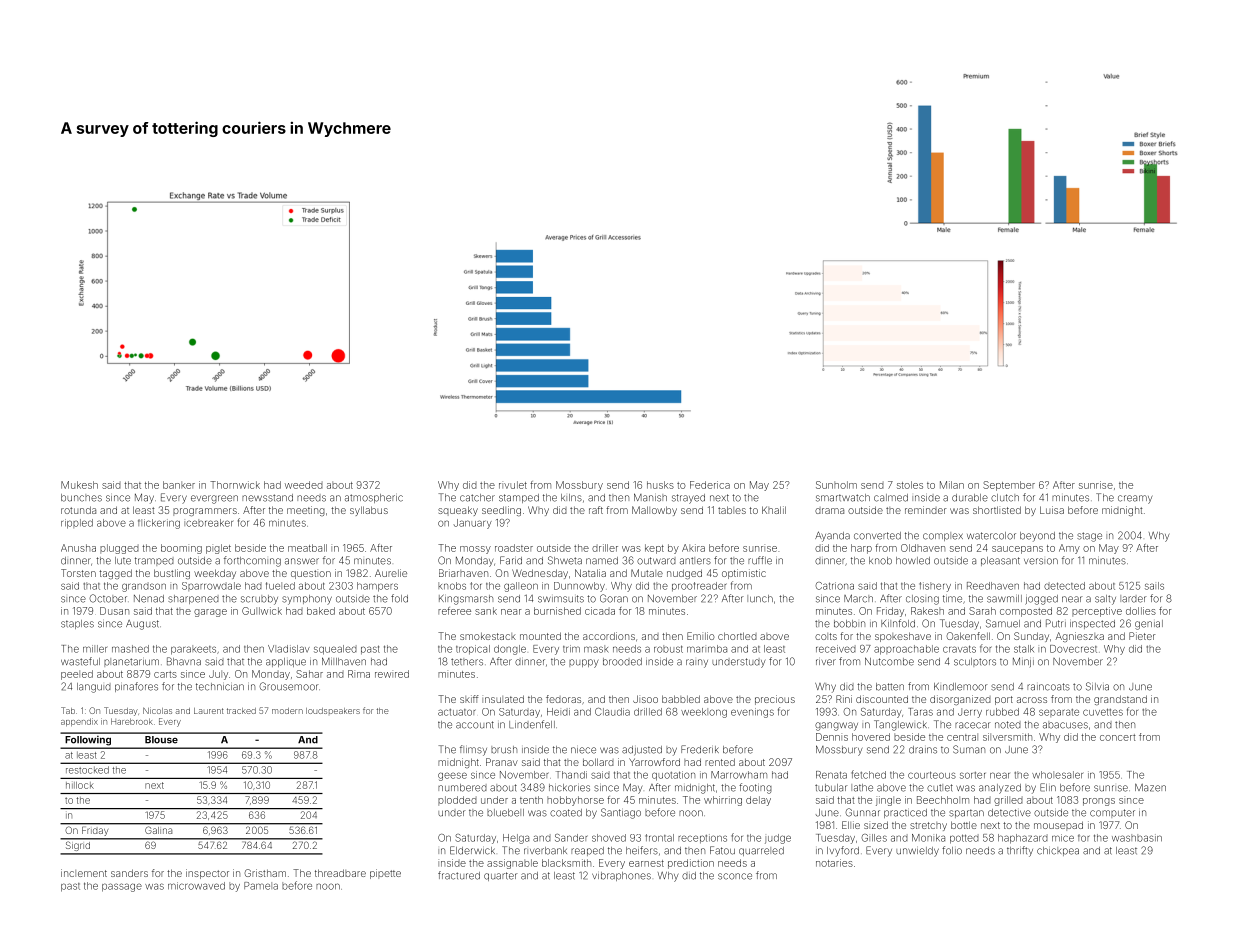 The image size is (1233, 952). What do you see at coordinates (79, 485) in the page?
I see `Mukesh` at bounding box center [79, 485].
